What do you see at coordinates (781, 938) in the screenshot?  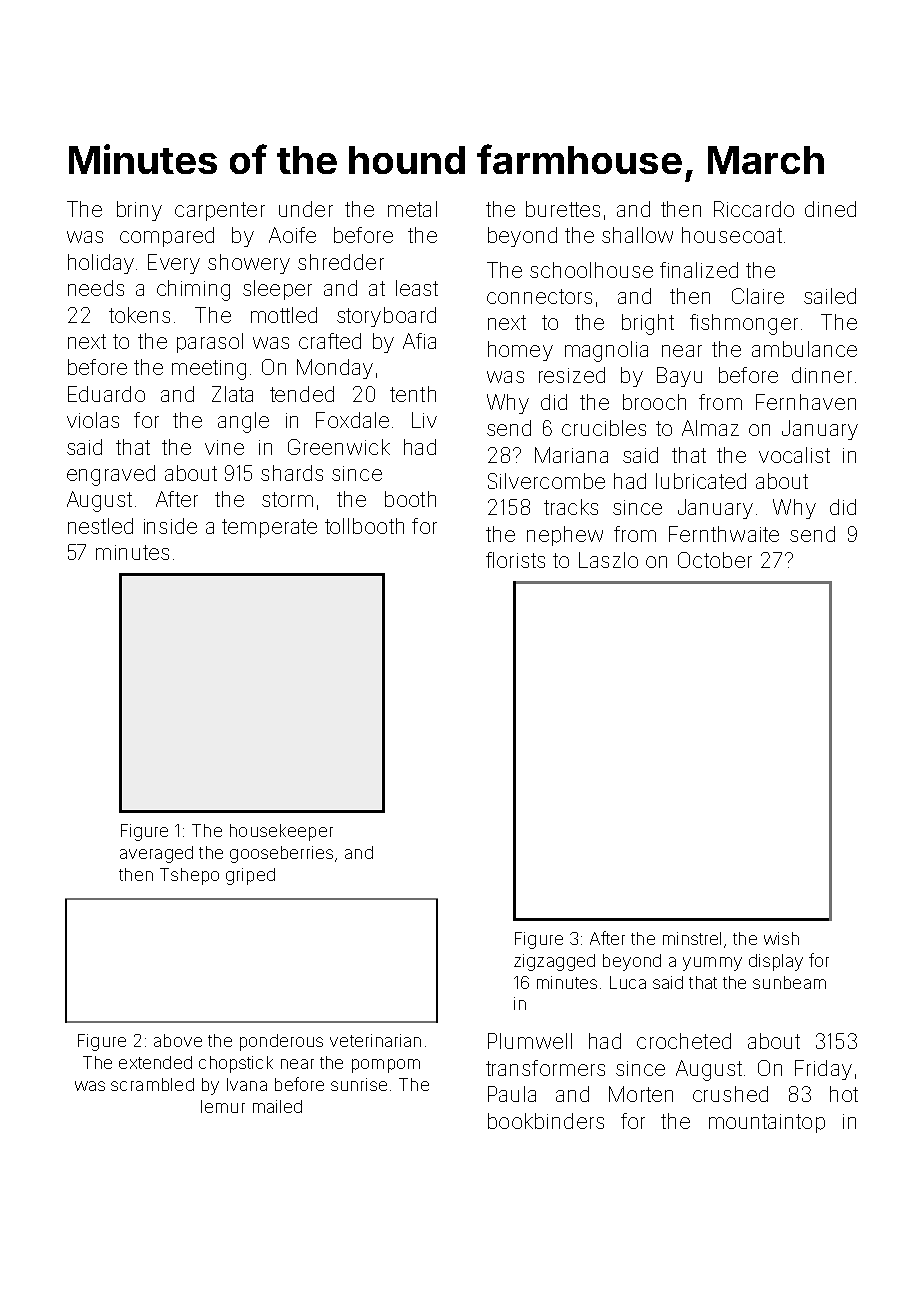 I see `wish` at bounding box center [781, 938].
